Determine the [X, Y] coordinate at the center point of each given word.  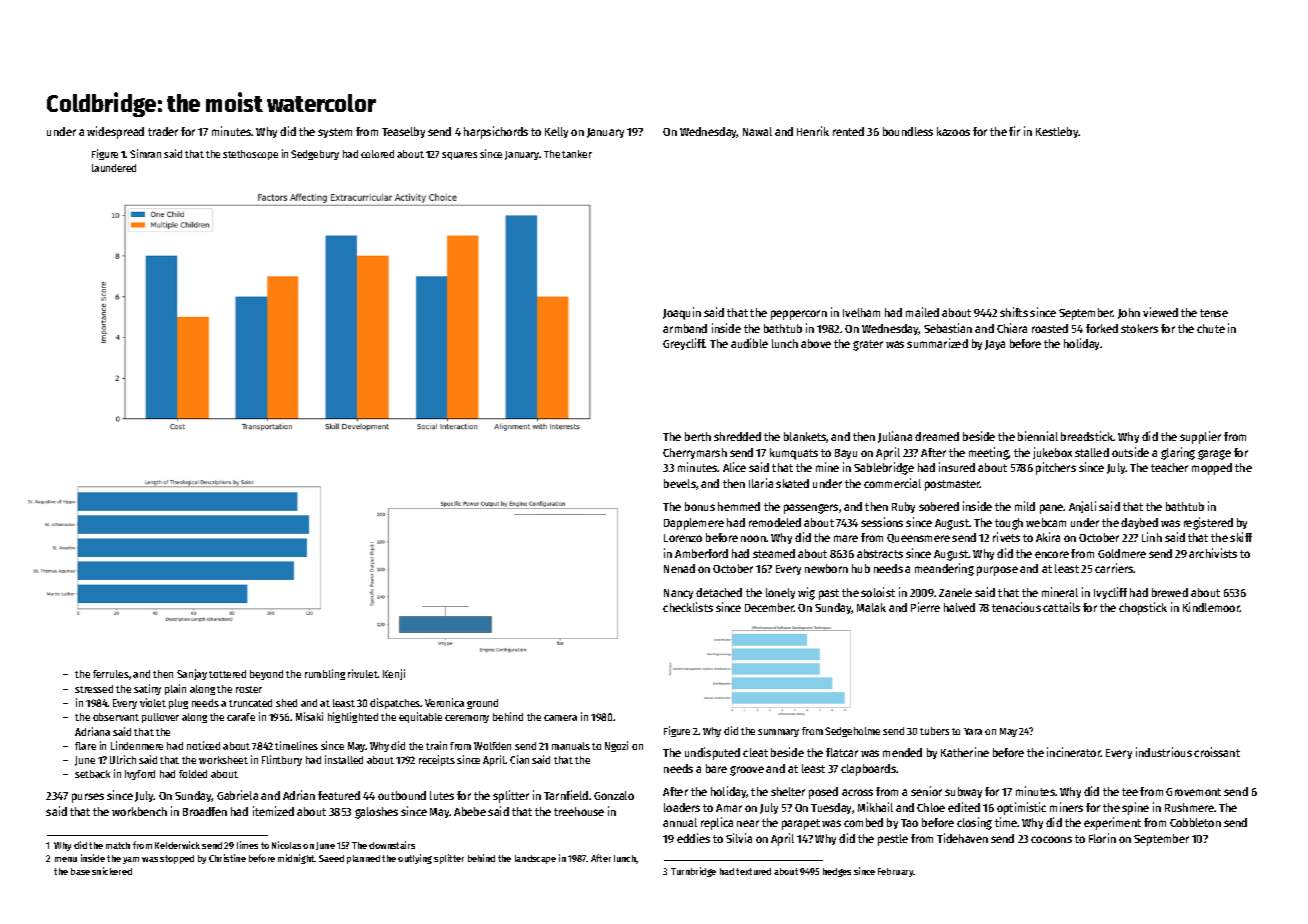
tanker [577, 154]
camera [560, 718]
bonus [700, 506]
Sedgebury [315, 155]
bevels [680, 483]
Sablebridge [884, 468]
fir [1014, 131]
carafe [241, 717]
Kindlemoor [1211, 607]
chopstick [1143, 608]
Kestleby [1057, 132]
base [80, 871]
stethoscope [250, 155]
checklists [688, 607]
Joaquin [682, 313]
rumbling [325, 674]
